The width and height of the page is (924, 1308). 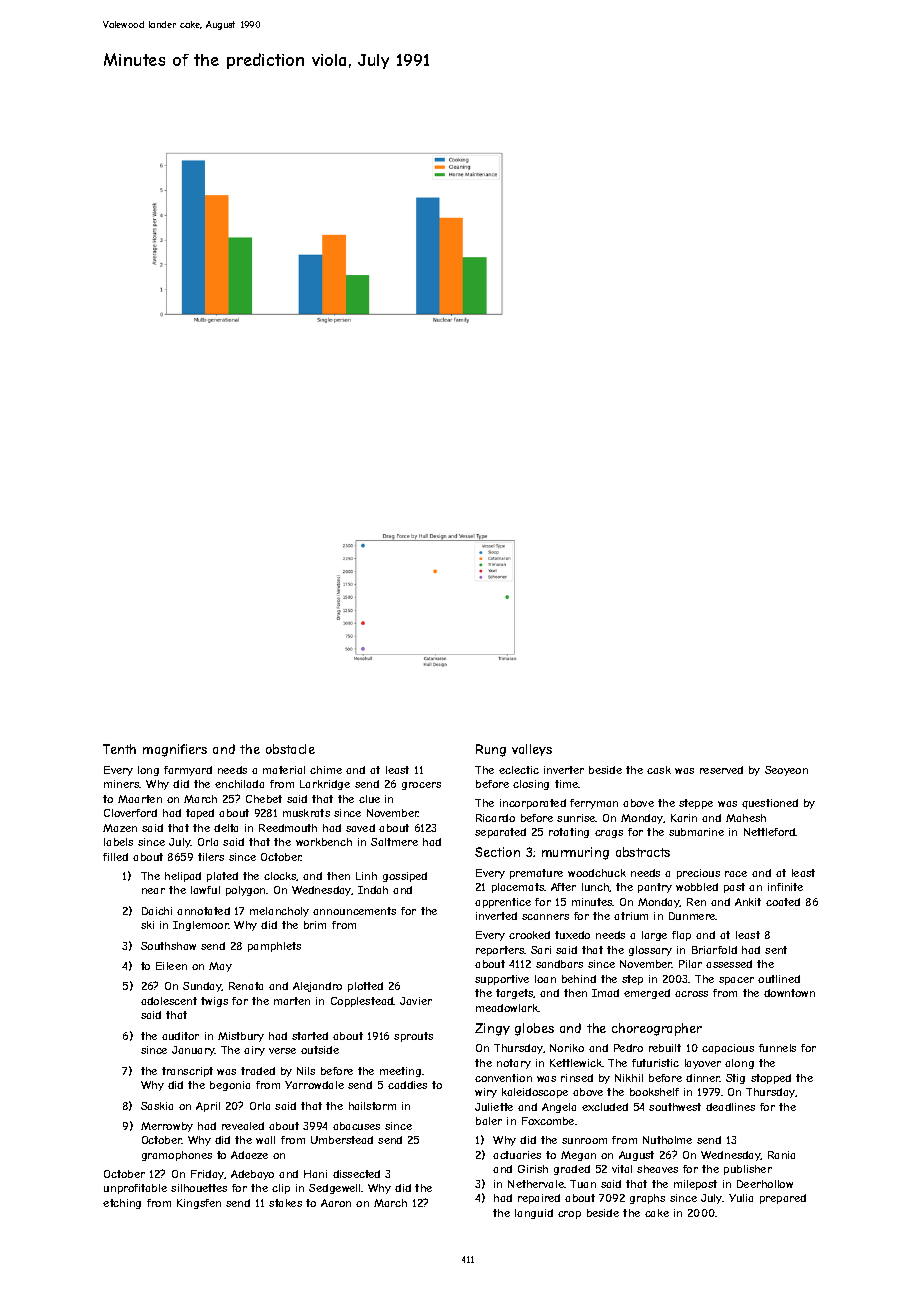 What do you see at coordinates (489, 1121) in the page?
I see `baler` at bounding box center [489, 1121].
